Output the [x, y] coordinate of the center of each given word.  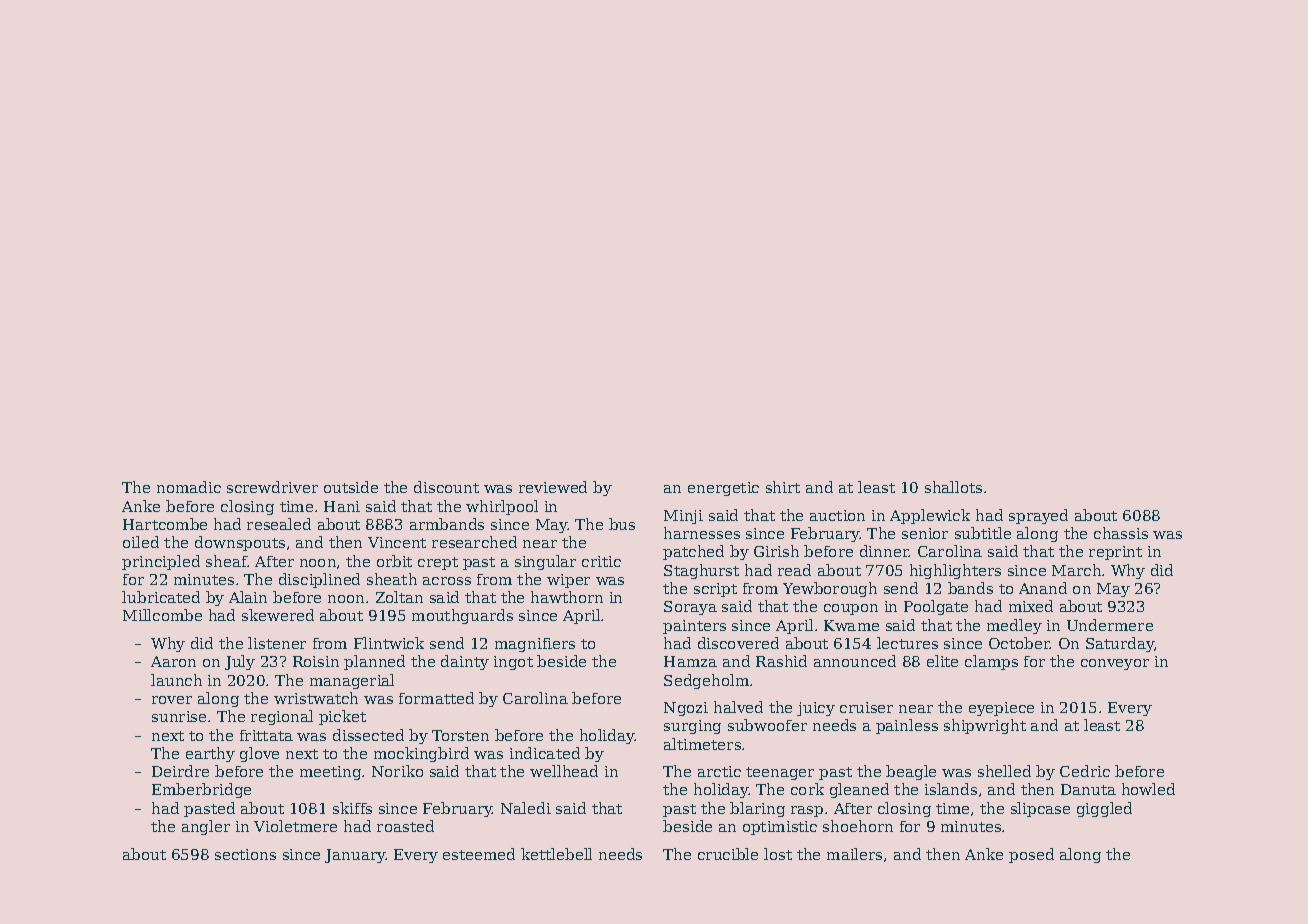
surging [692, 727]
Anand [1043, 588]
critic [601, 561]
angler [206, 827]
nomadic [189, 487]
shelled [1004, 771]
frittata [266, 735]
